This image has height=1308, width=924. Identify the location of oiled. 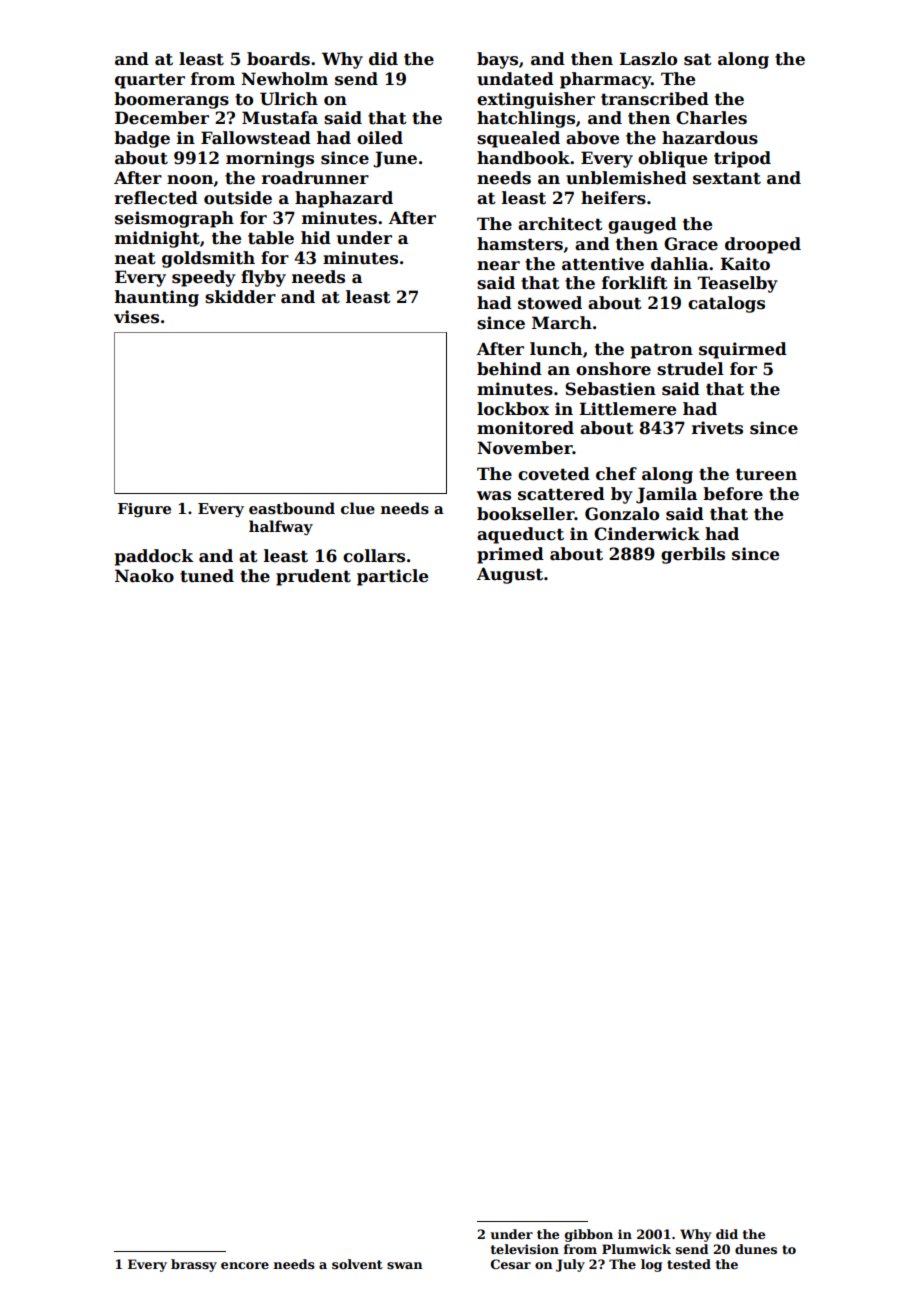
(380, 138).
